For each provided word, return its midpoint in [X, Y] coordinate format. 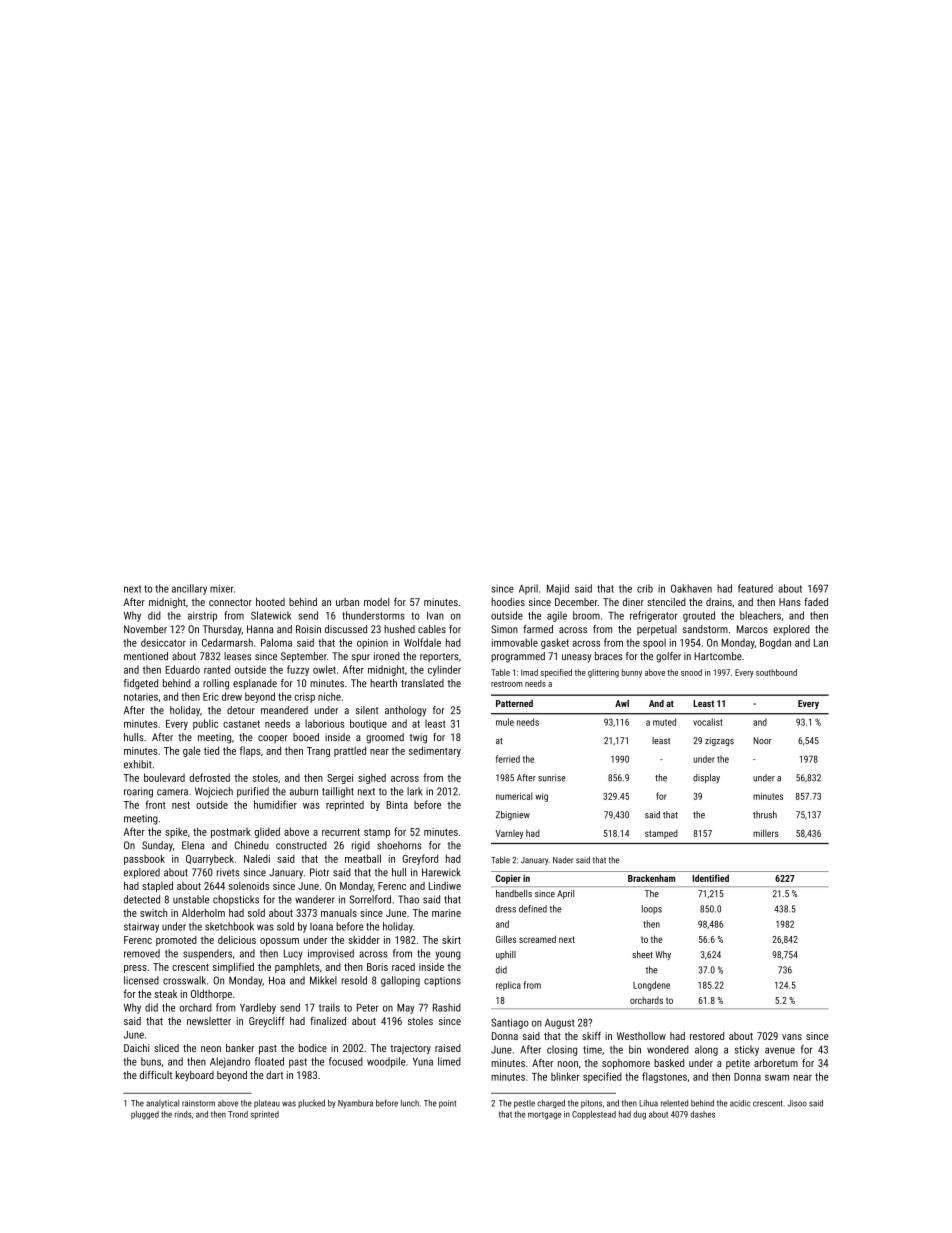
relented [674, 1103]
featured [755, 588]
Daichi [136, 1048]
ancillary [189, 589]
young [448, 955]
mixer [222, 588]
